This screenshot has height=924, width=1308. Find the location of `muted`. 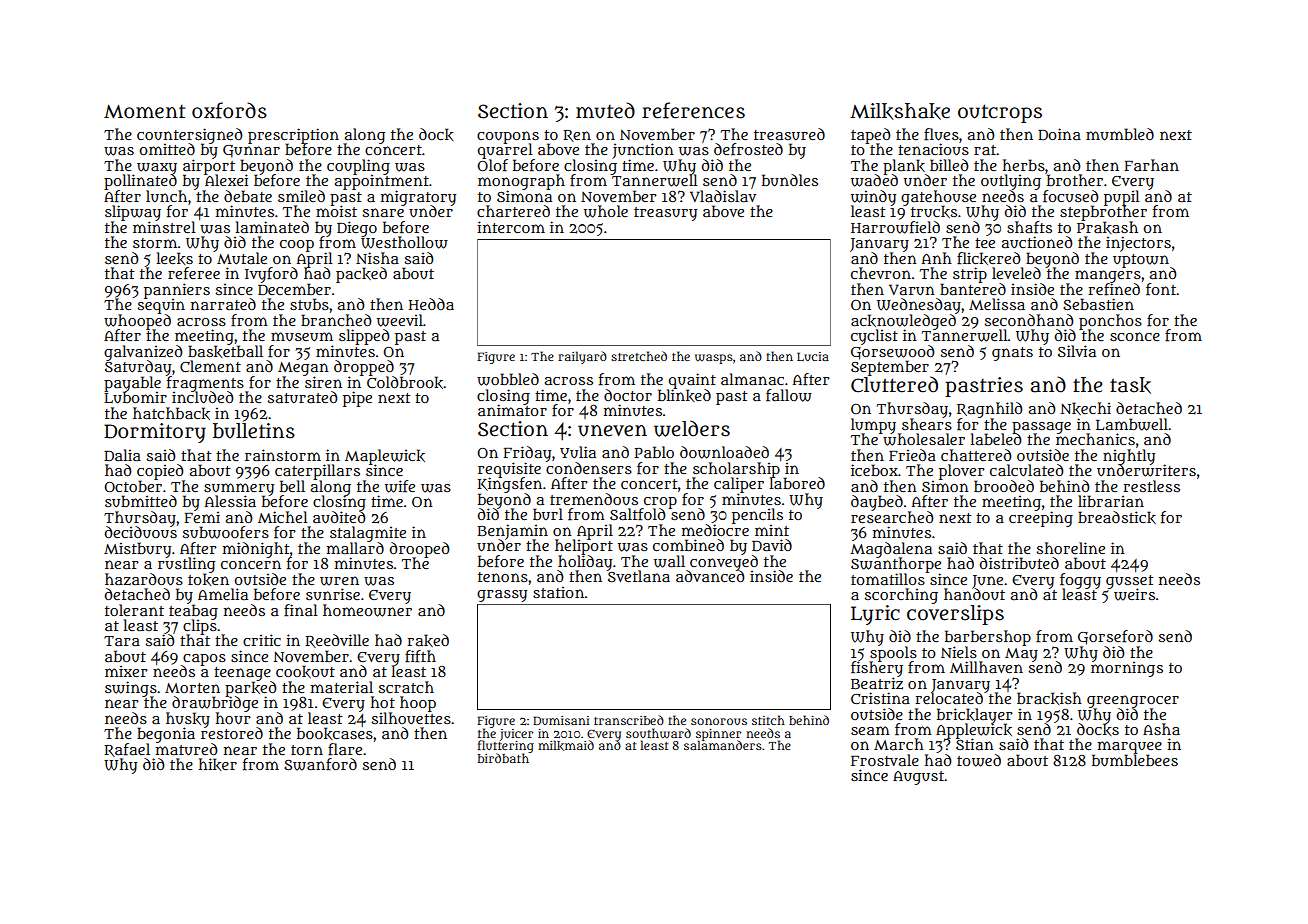

muted is located at coordinates (605, 110).
